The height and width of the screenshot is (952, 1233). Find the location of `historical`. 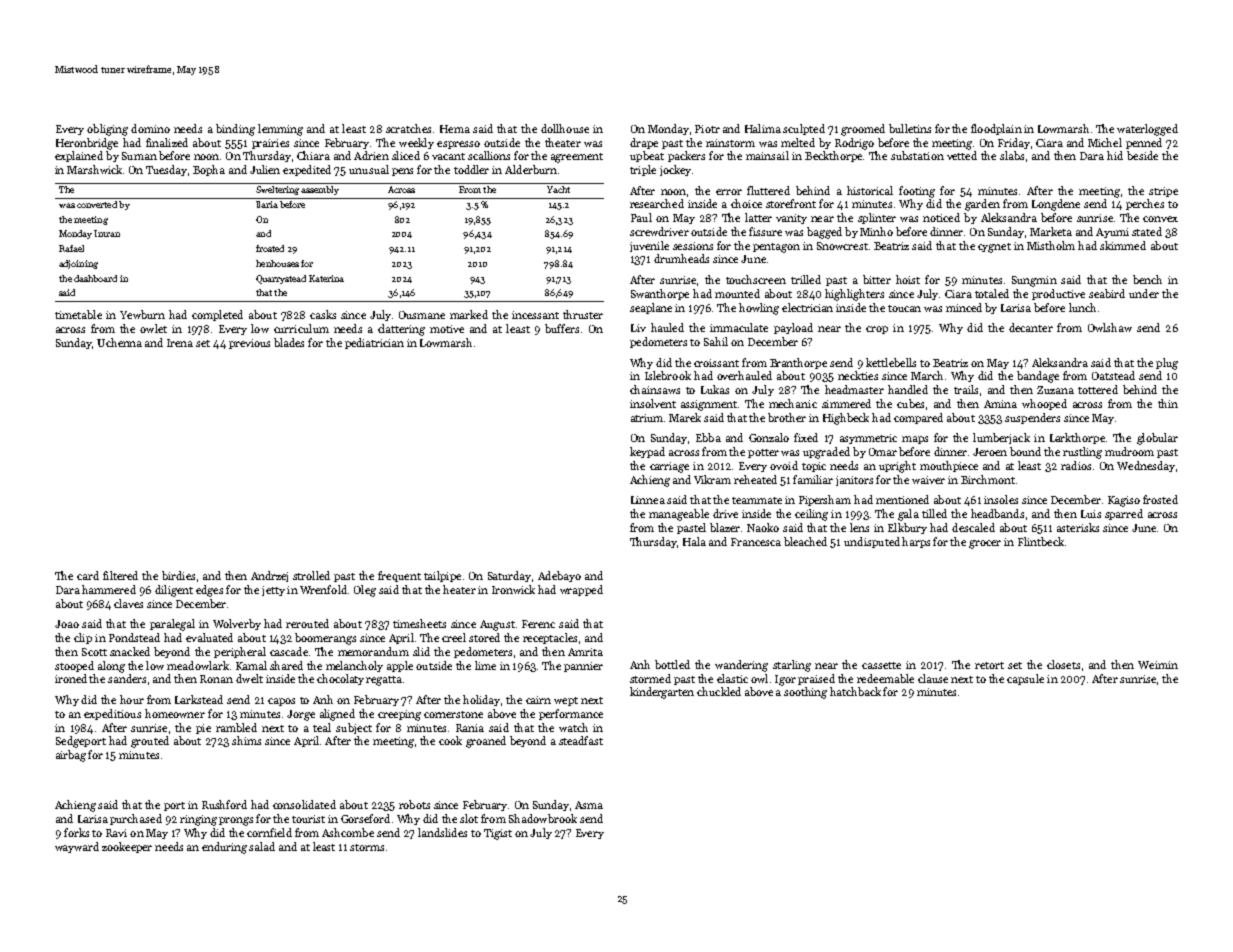

historical is located at coordinates (870, 190).
